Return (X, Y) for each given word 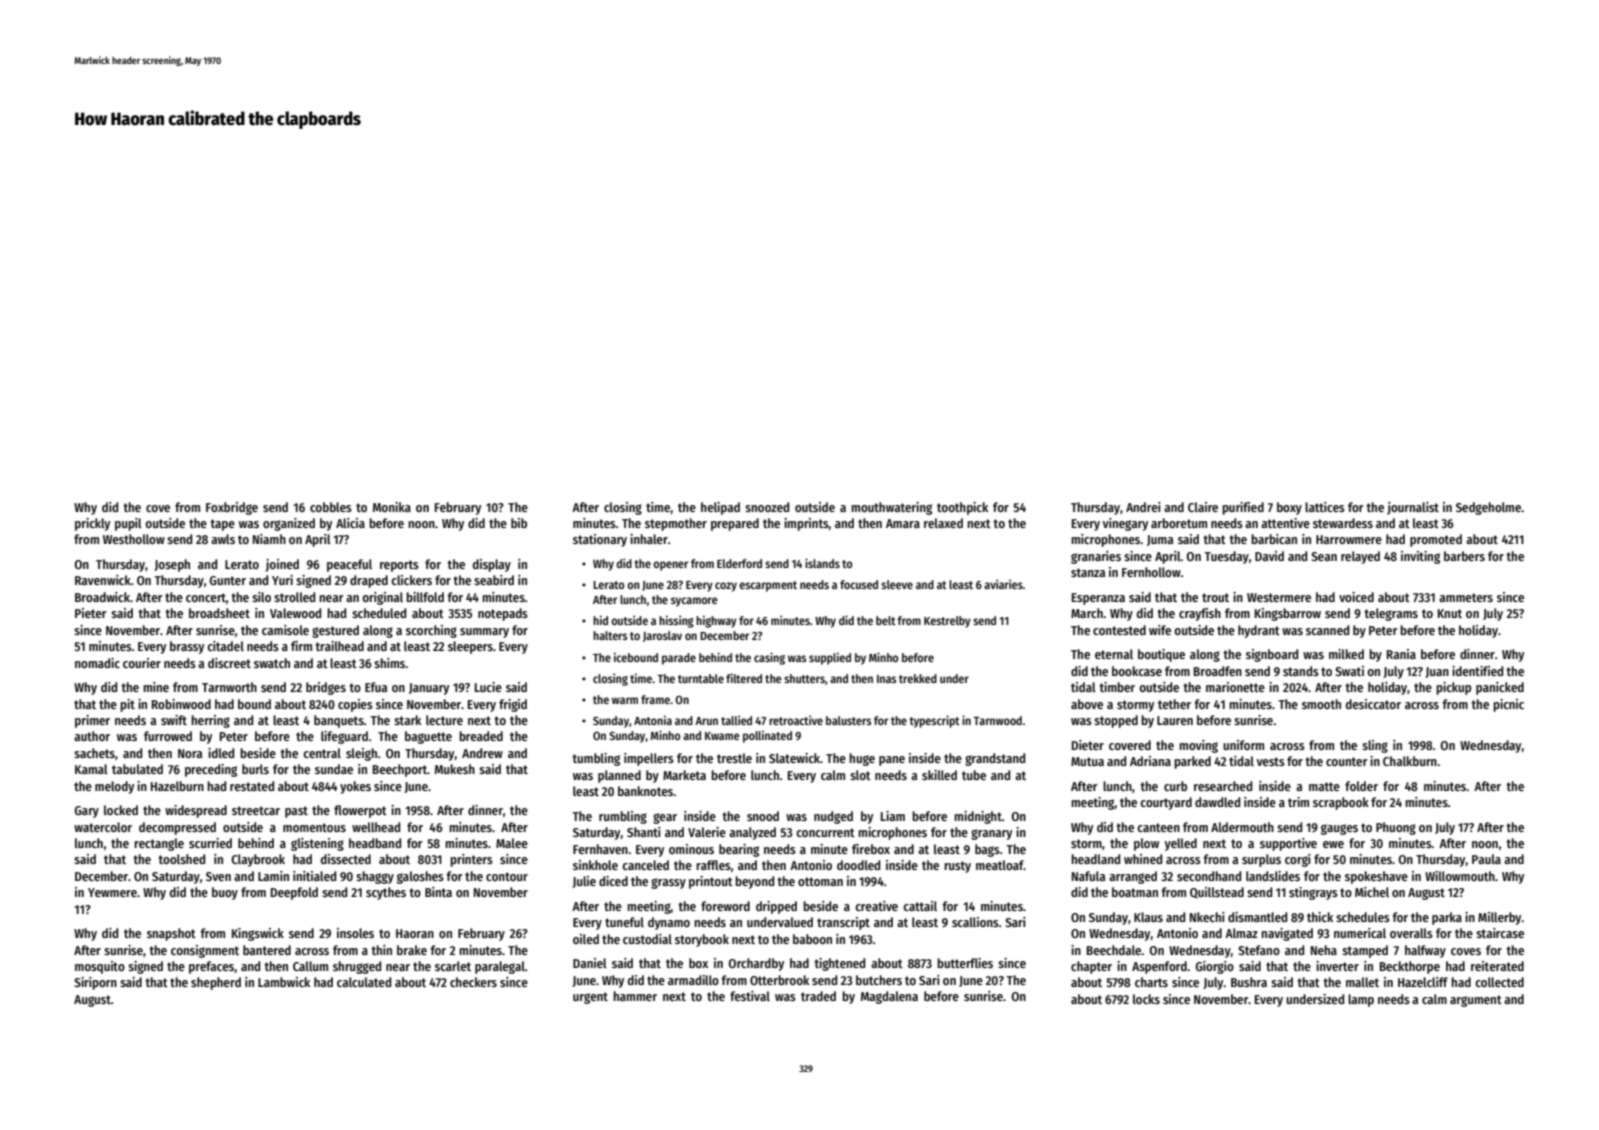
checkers (473, 982)
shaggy (375, 877)
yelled (1181, 844)
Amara (903, 523)
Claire (1203, 507)
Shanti (644, 832)
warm (625, 700)
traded (818, 996)
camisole (285, 630)
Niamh (269, 539)
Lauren (1175, 720)
